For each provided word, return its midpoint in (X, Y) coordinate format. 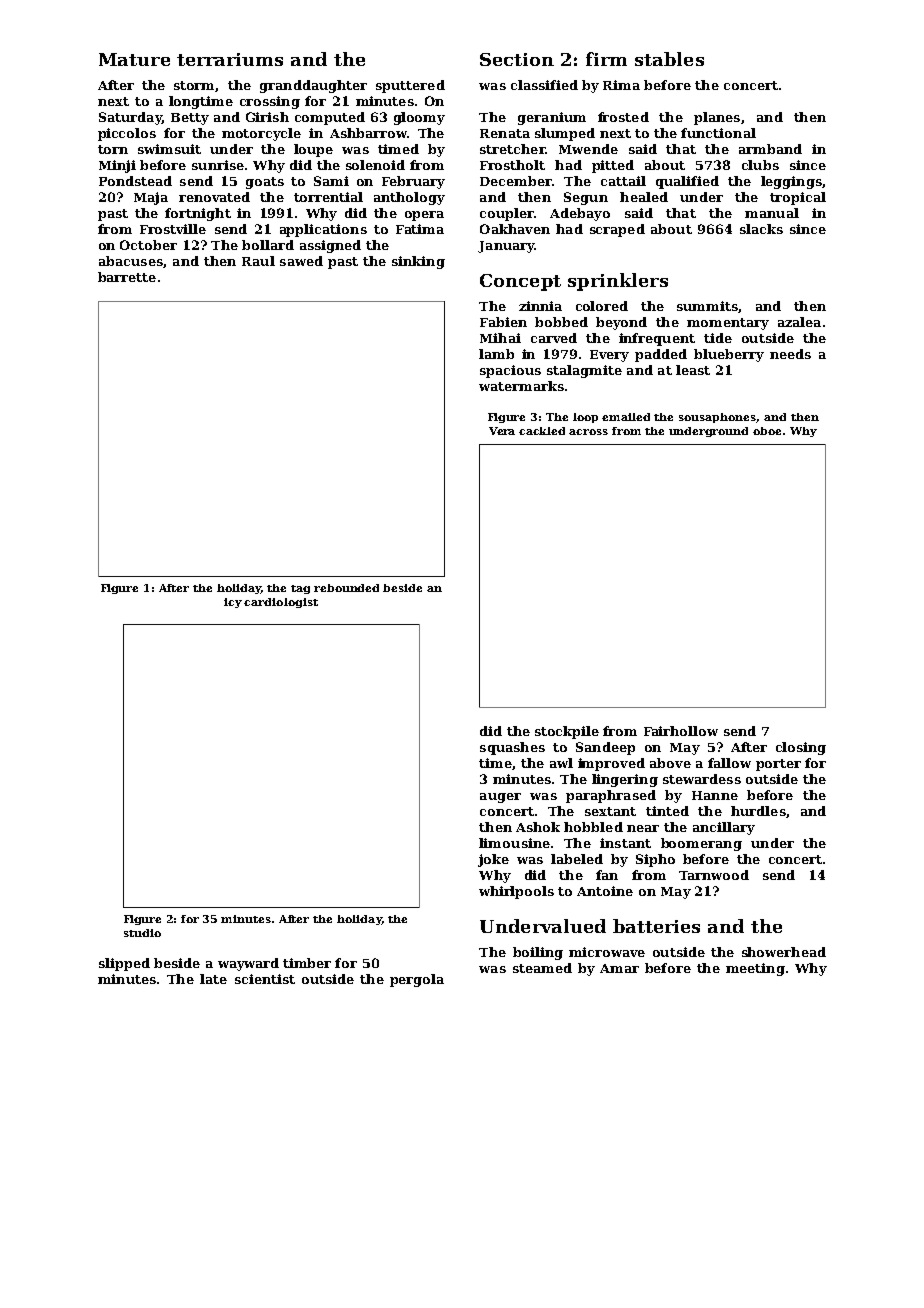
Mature (134, 59)
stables (669, 59)
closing (801, 748)
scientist (265, 979)
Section (517, 59)
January (506, 247)
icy (233, 603)
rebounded (346, 588)
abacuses (131, 261)
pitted (613, 166)
